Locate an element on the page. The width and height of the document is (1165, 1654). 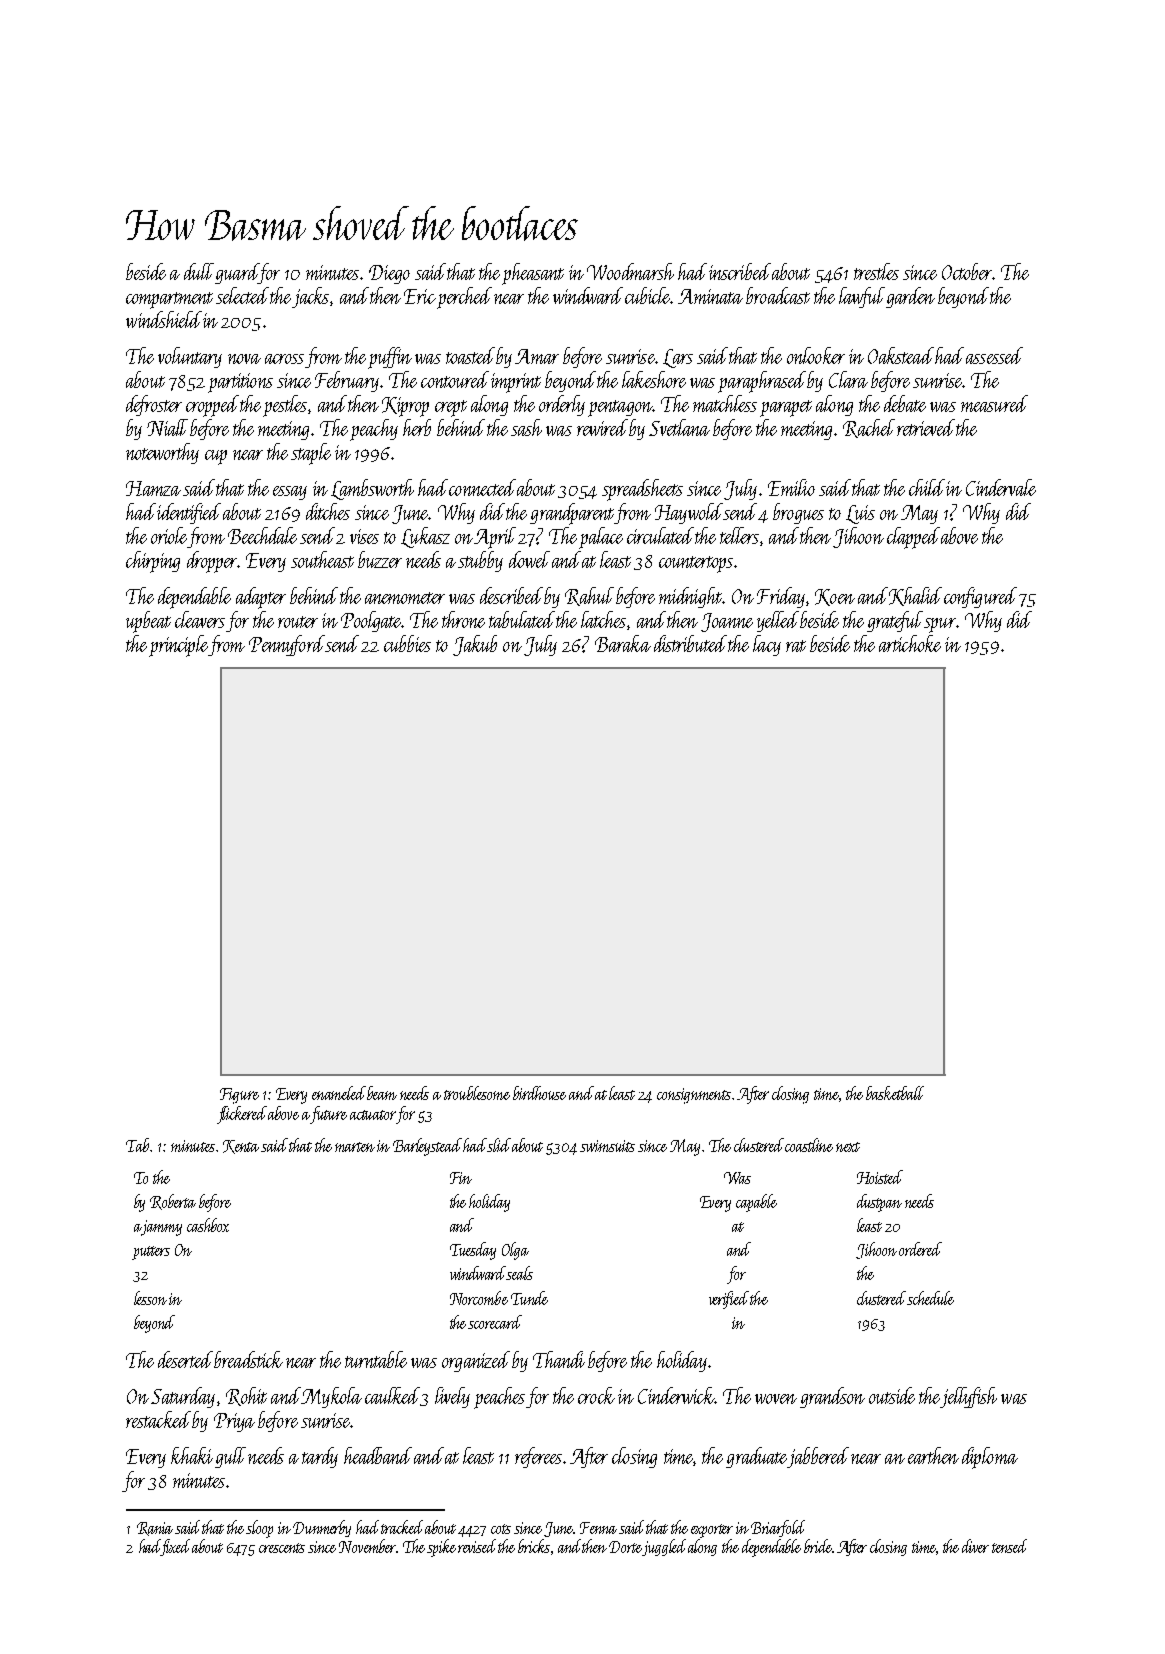
Lambsworth is located at coordinates (372, 489).
